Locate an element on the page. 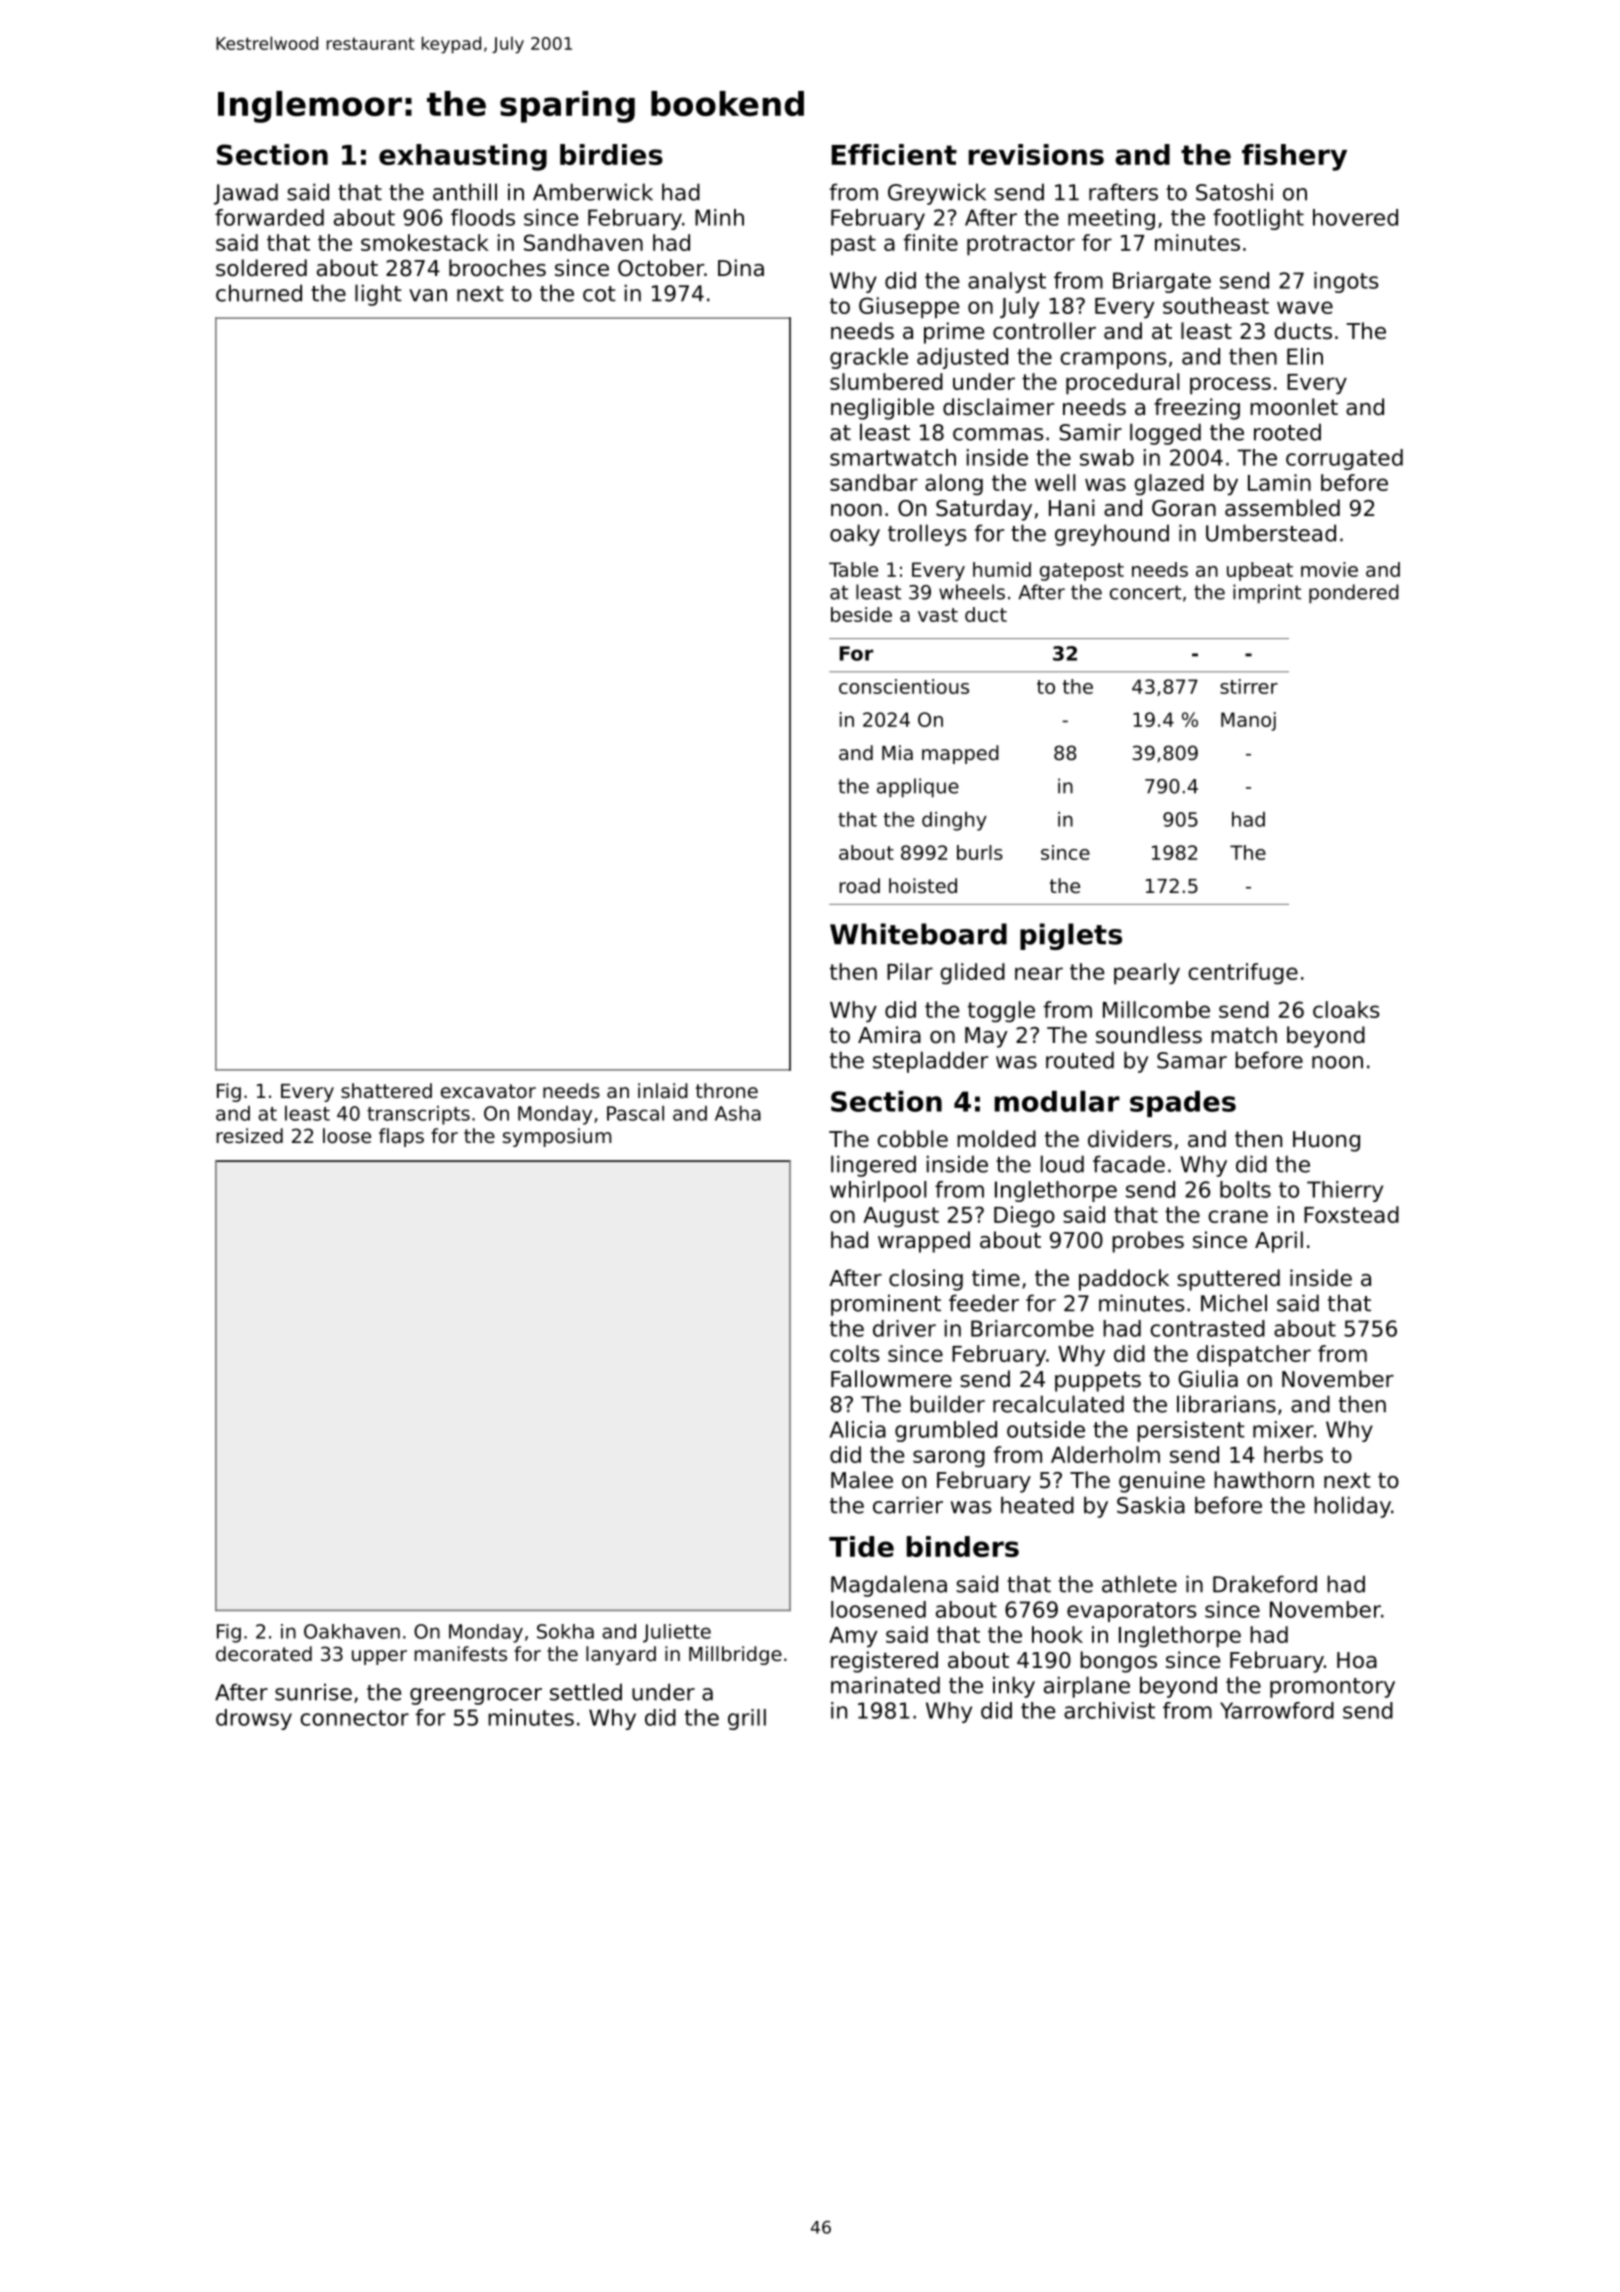  Satoshi is located at coordinates (1234, 192).
